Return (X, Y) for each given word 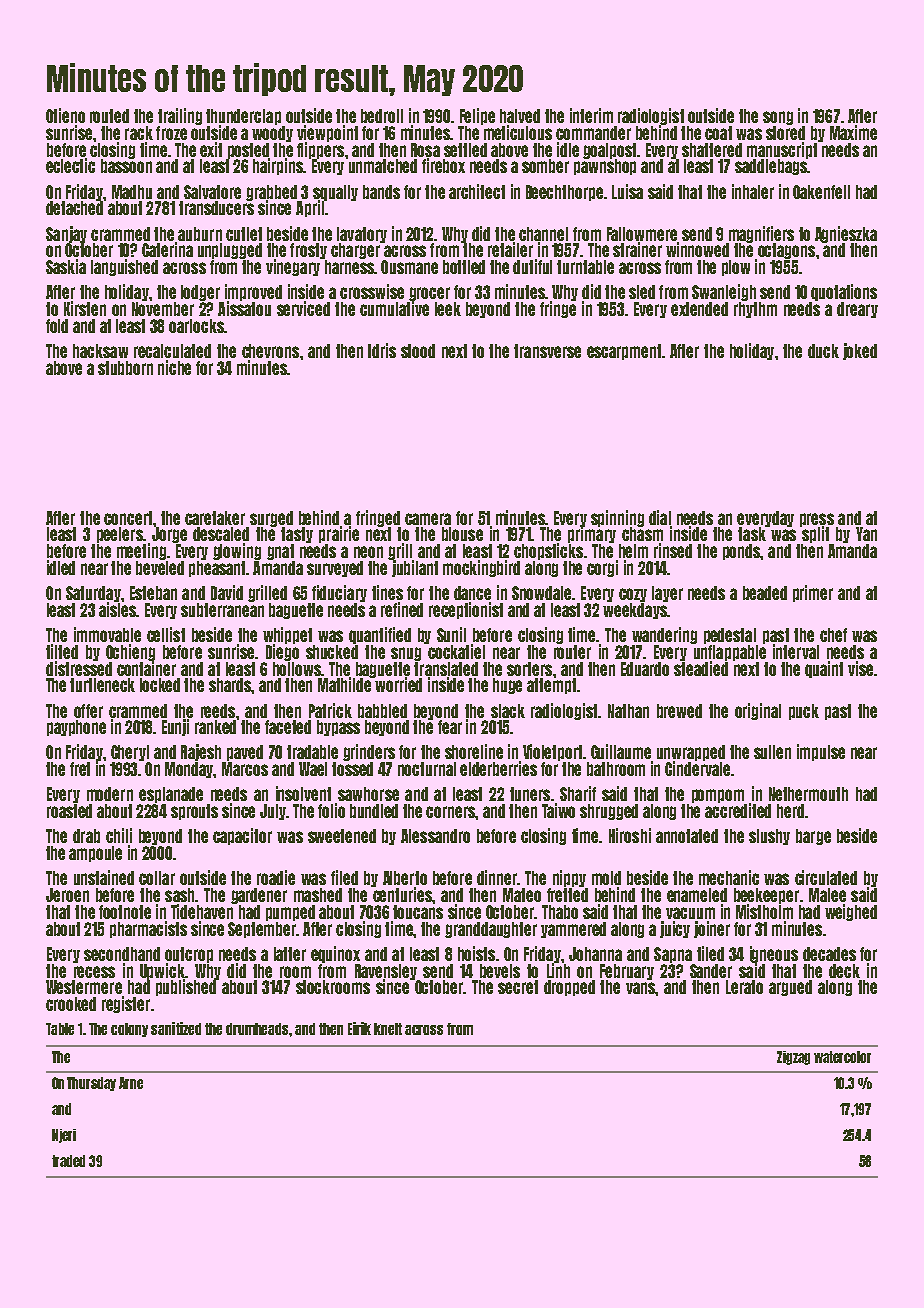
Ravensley (386, 972)
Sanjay (66, 234)
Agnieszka (846, 234)
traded (68, 1161)
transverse (547, 351)
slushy (769, 837)
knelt (388, 1029)
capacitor (242, 836)
